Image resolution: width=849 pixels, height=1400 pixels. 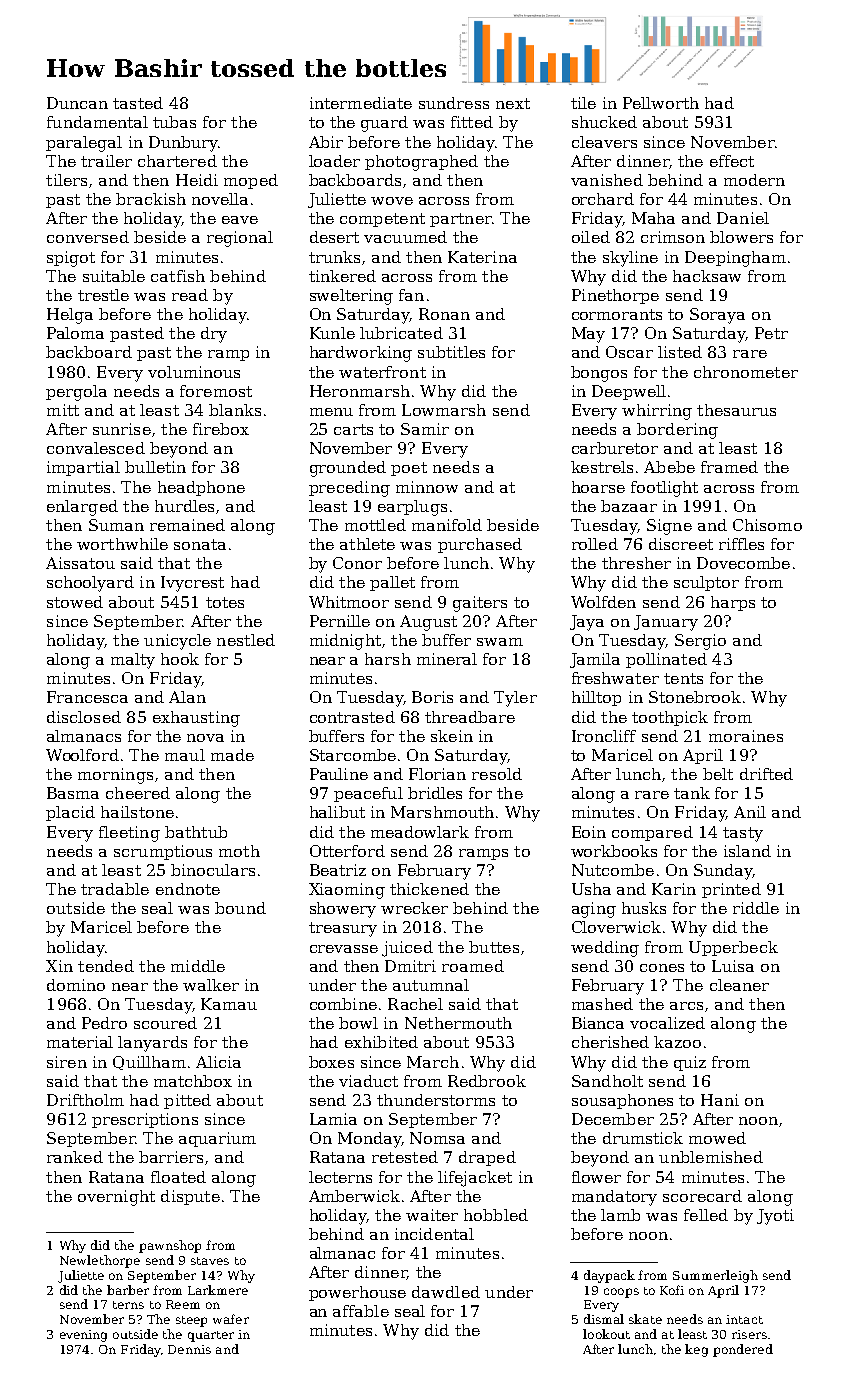 I want to click on next, so click(x=513, y=103).
